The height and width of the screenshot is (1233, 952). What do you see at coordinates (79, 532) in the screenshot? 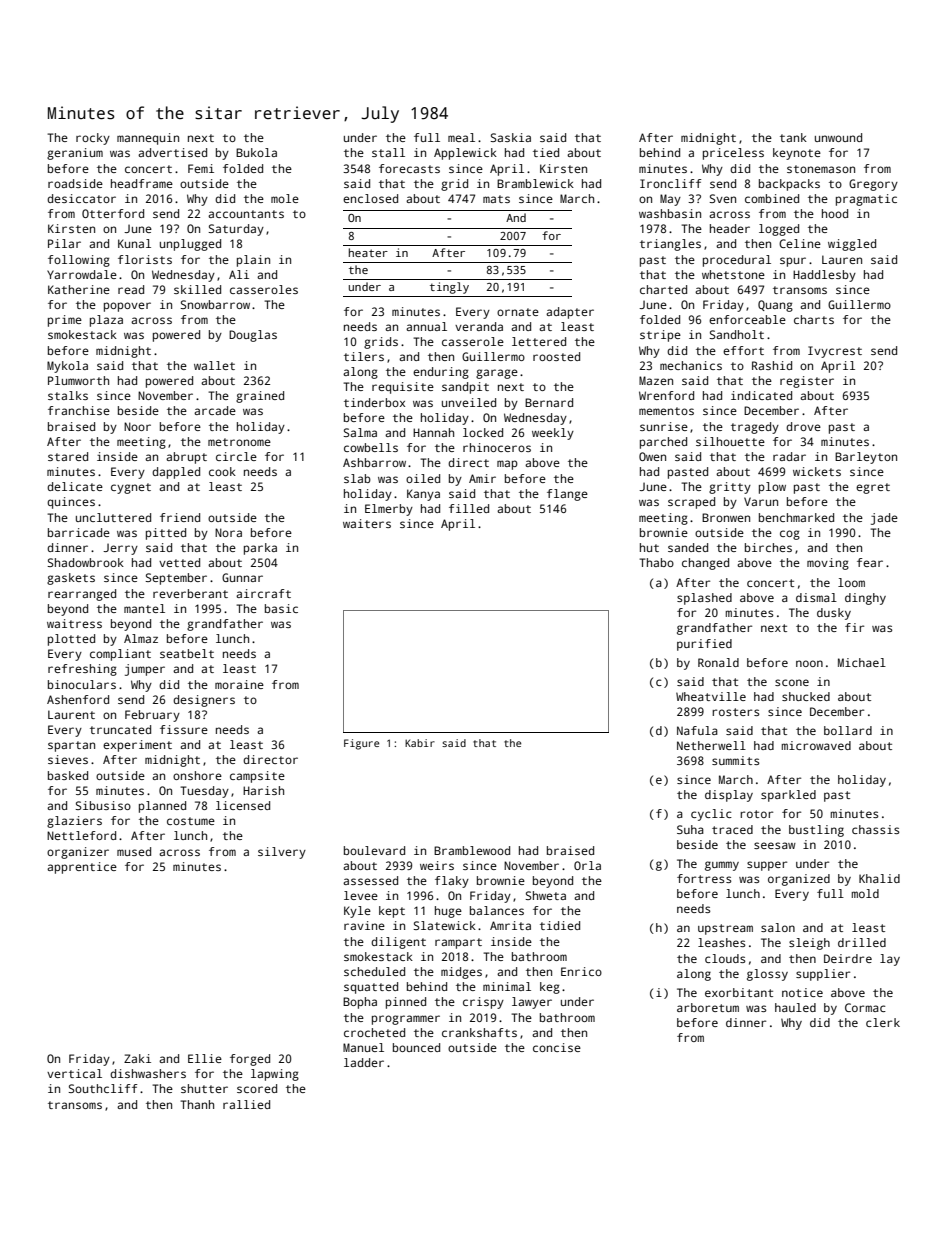
I see `barricade` at bounding box center [79, 532].
